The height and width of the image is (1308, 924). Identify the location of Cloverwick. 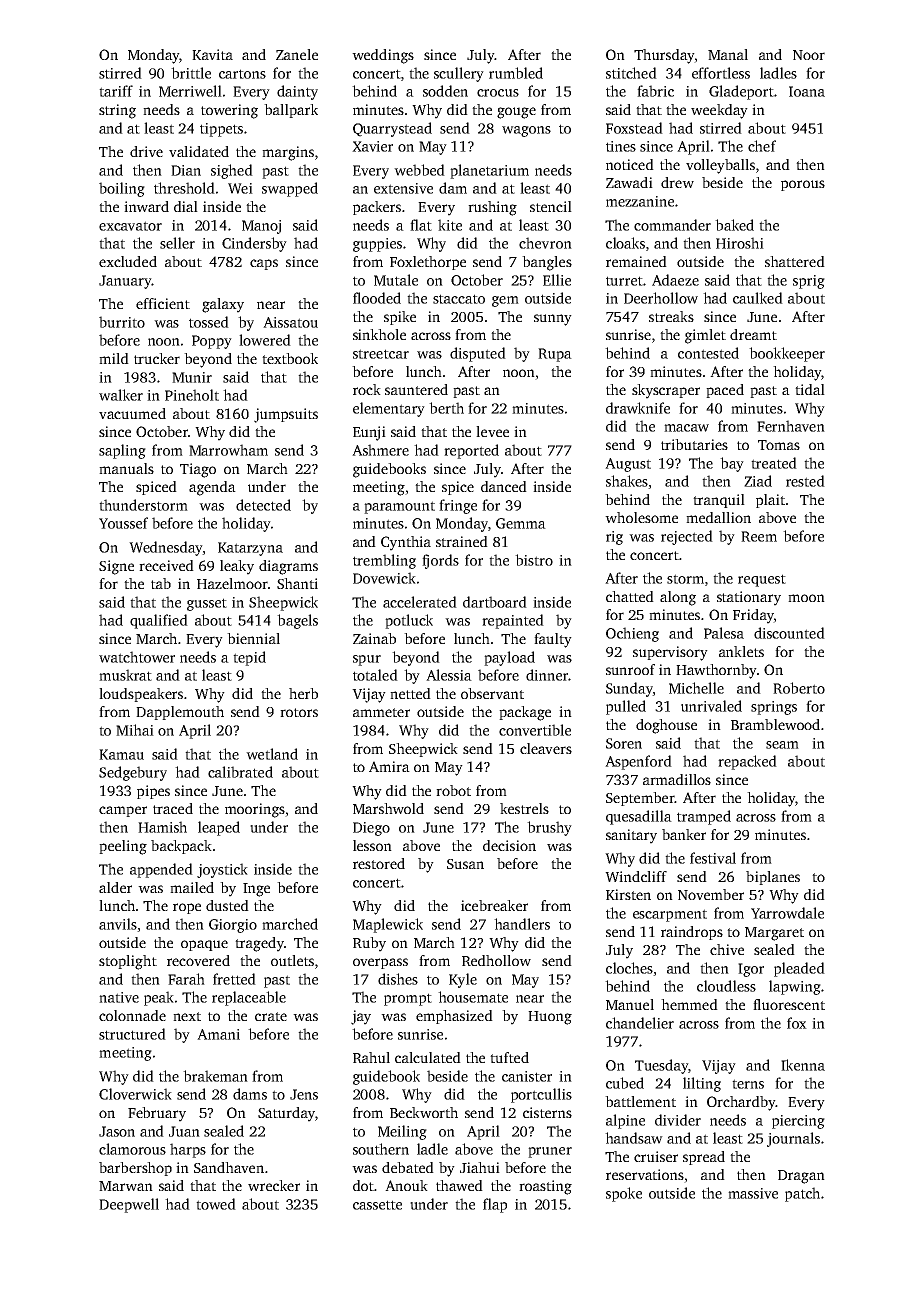
(135, 1094).
